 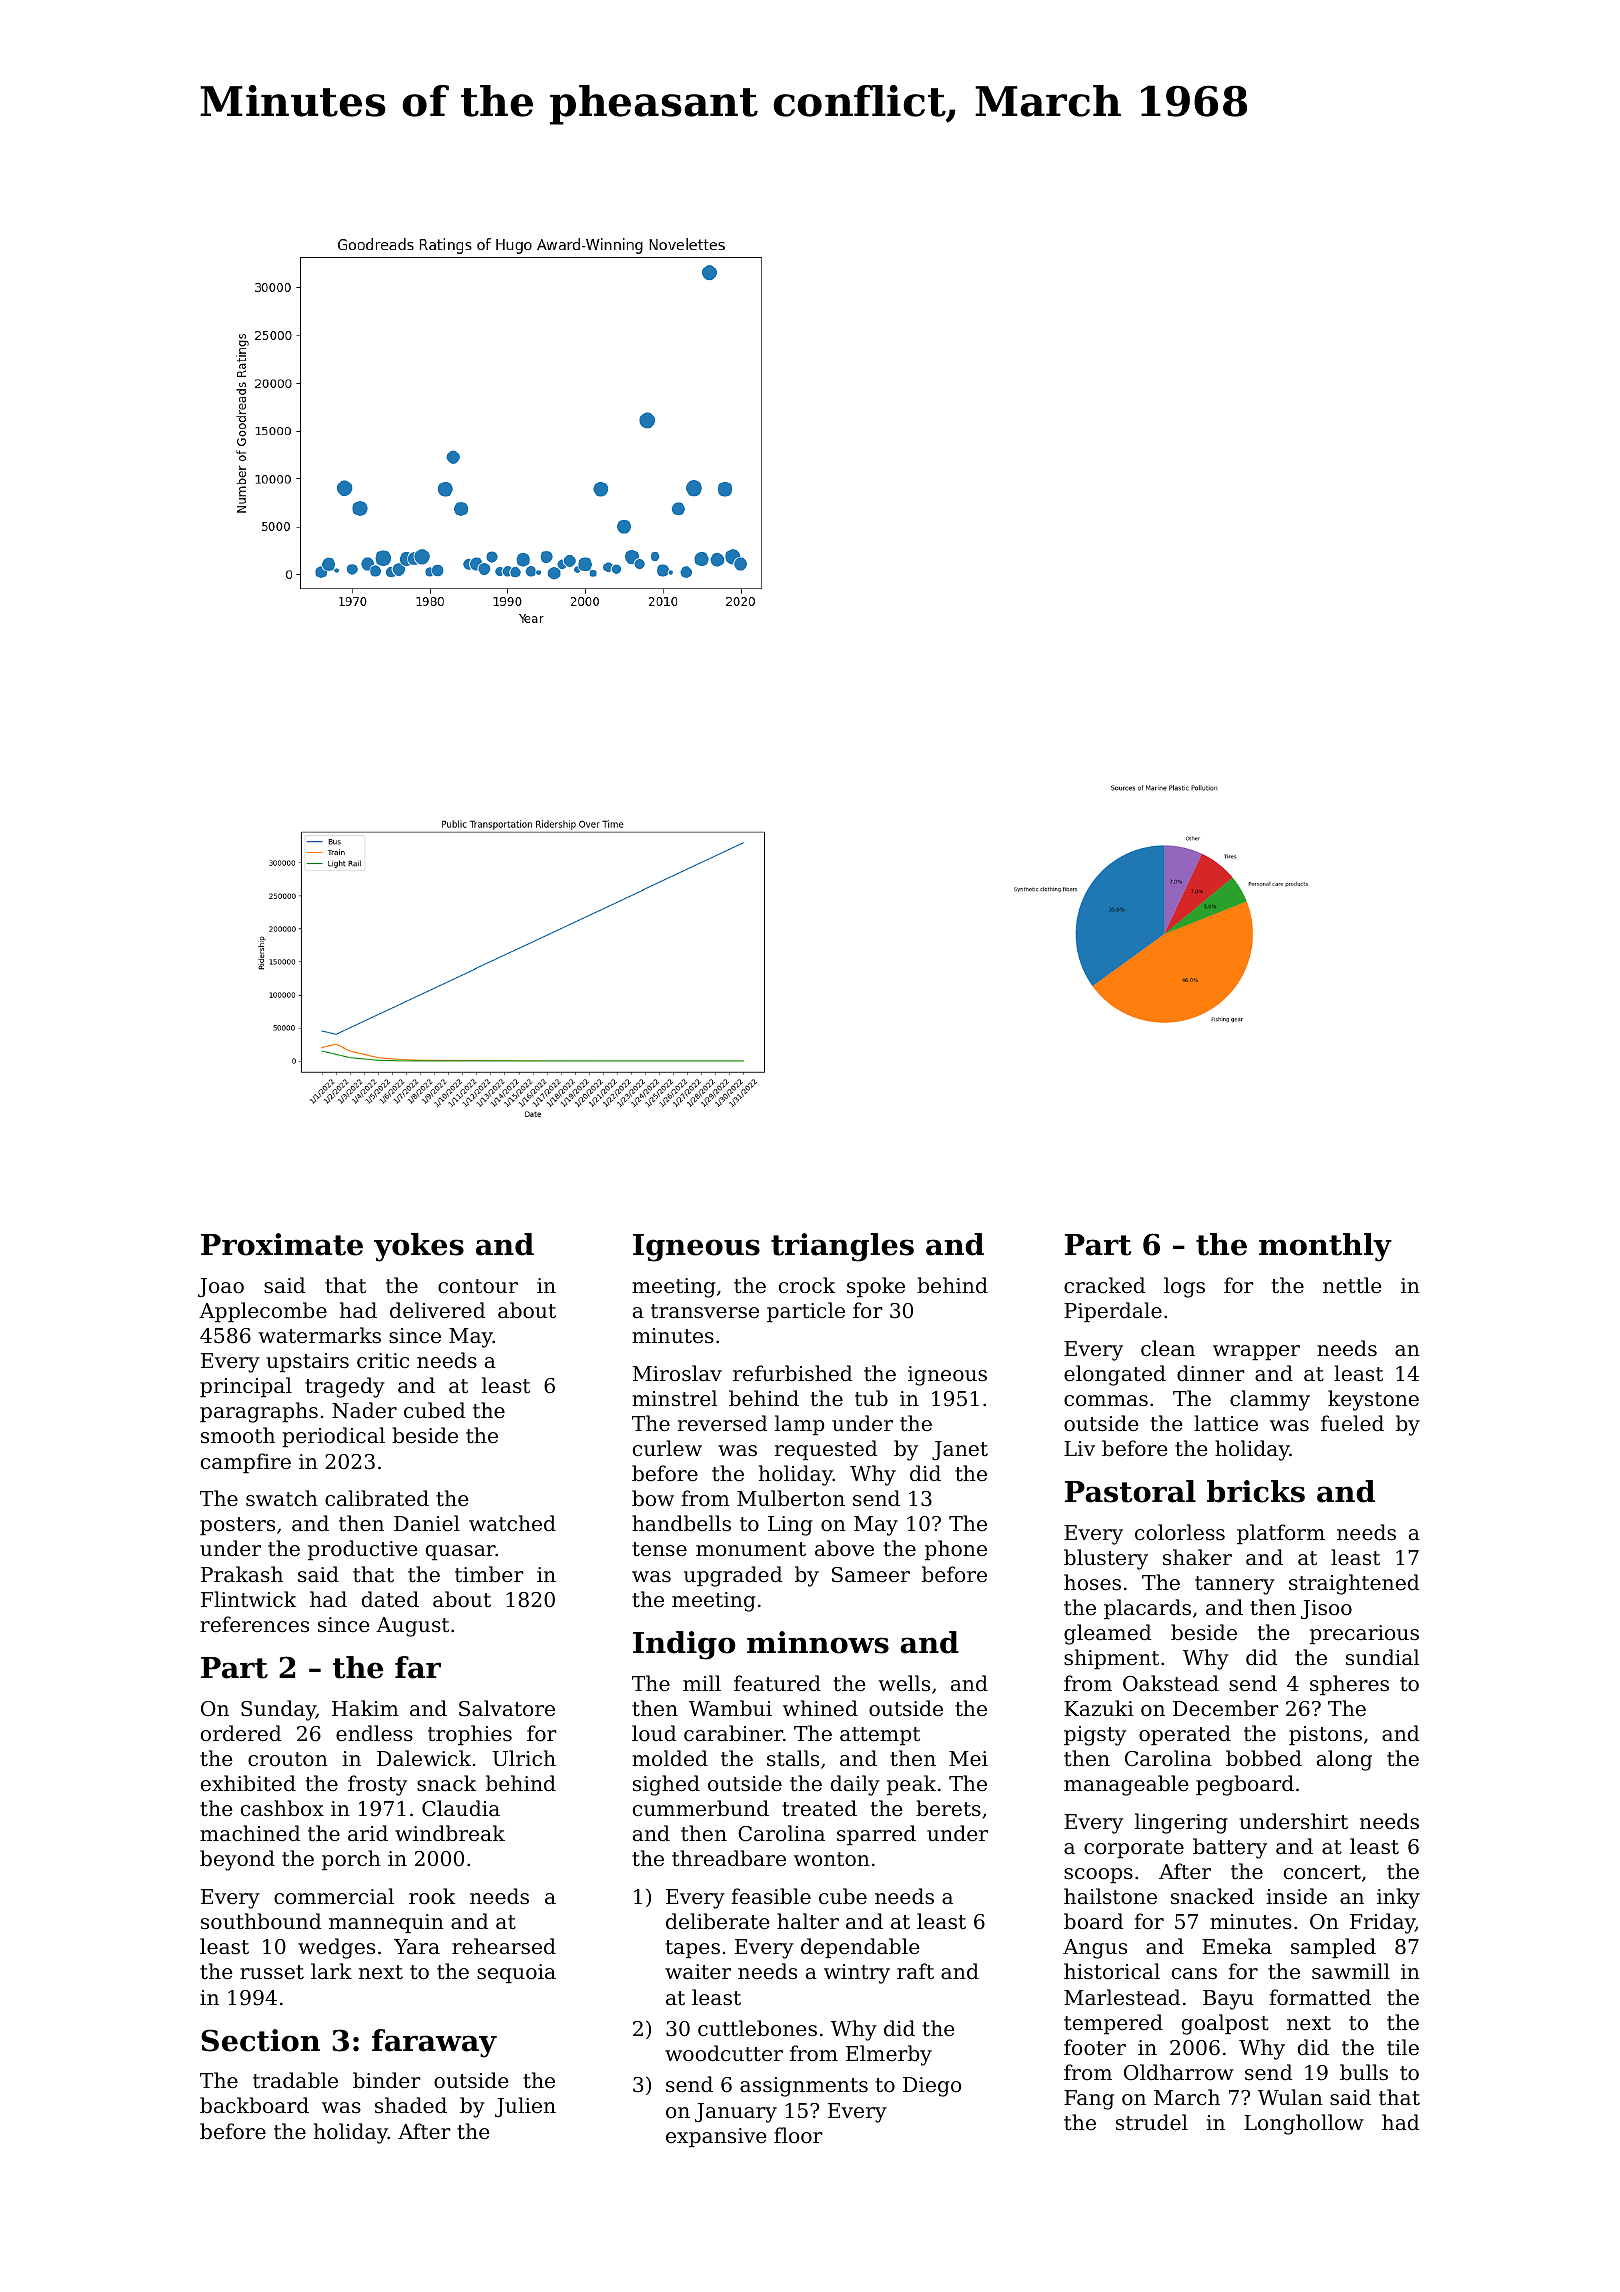 I want to click on spoke, so click(x=876, y=1287).
